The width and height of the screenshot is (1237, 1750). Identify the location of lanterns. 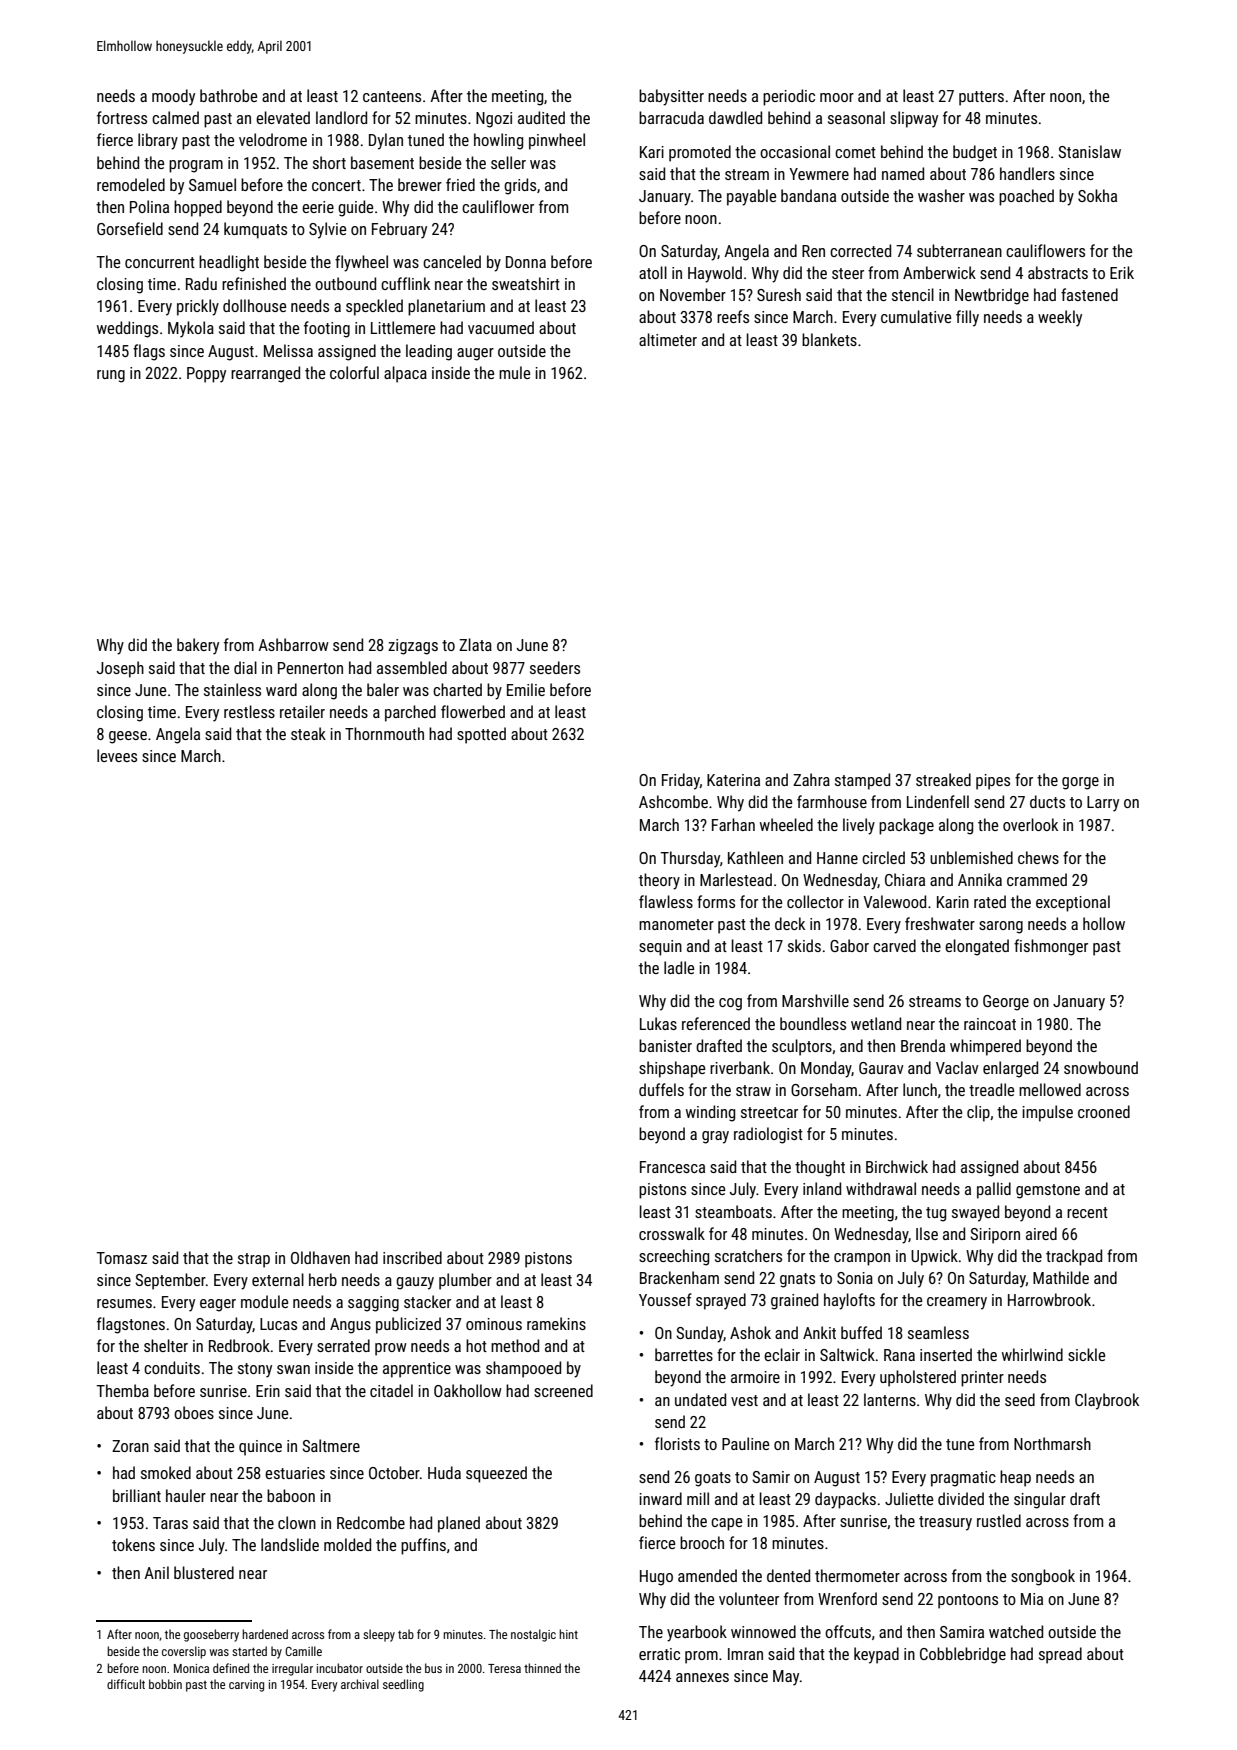
(890, 1399).
